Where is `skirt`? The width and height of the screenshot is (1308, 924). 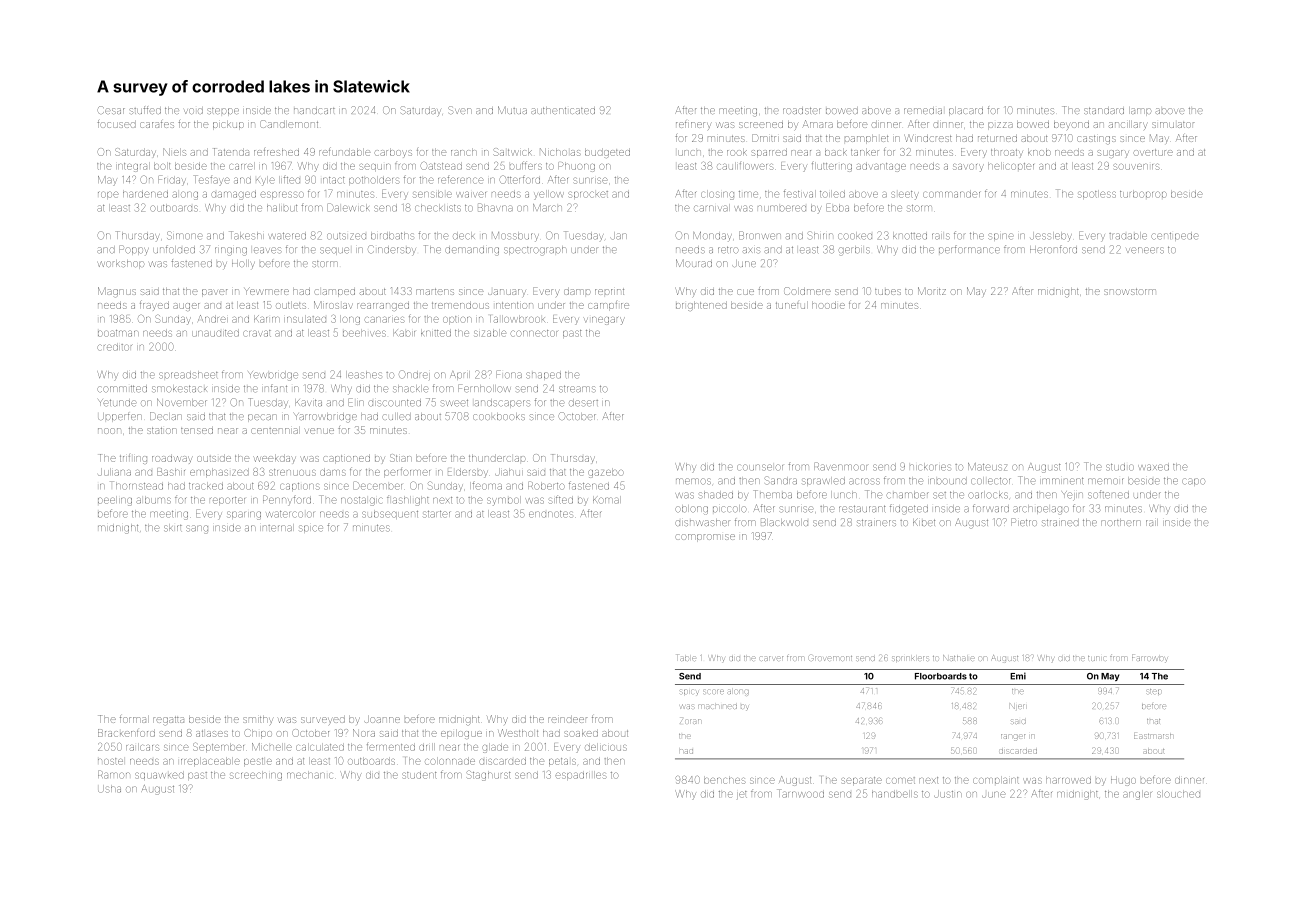 skirt is located at coordinates (173, 528).
